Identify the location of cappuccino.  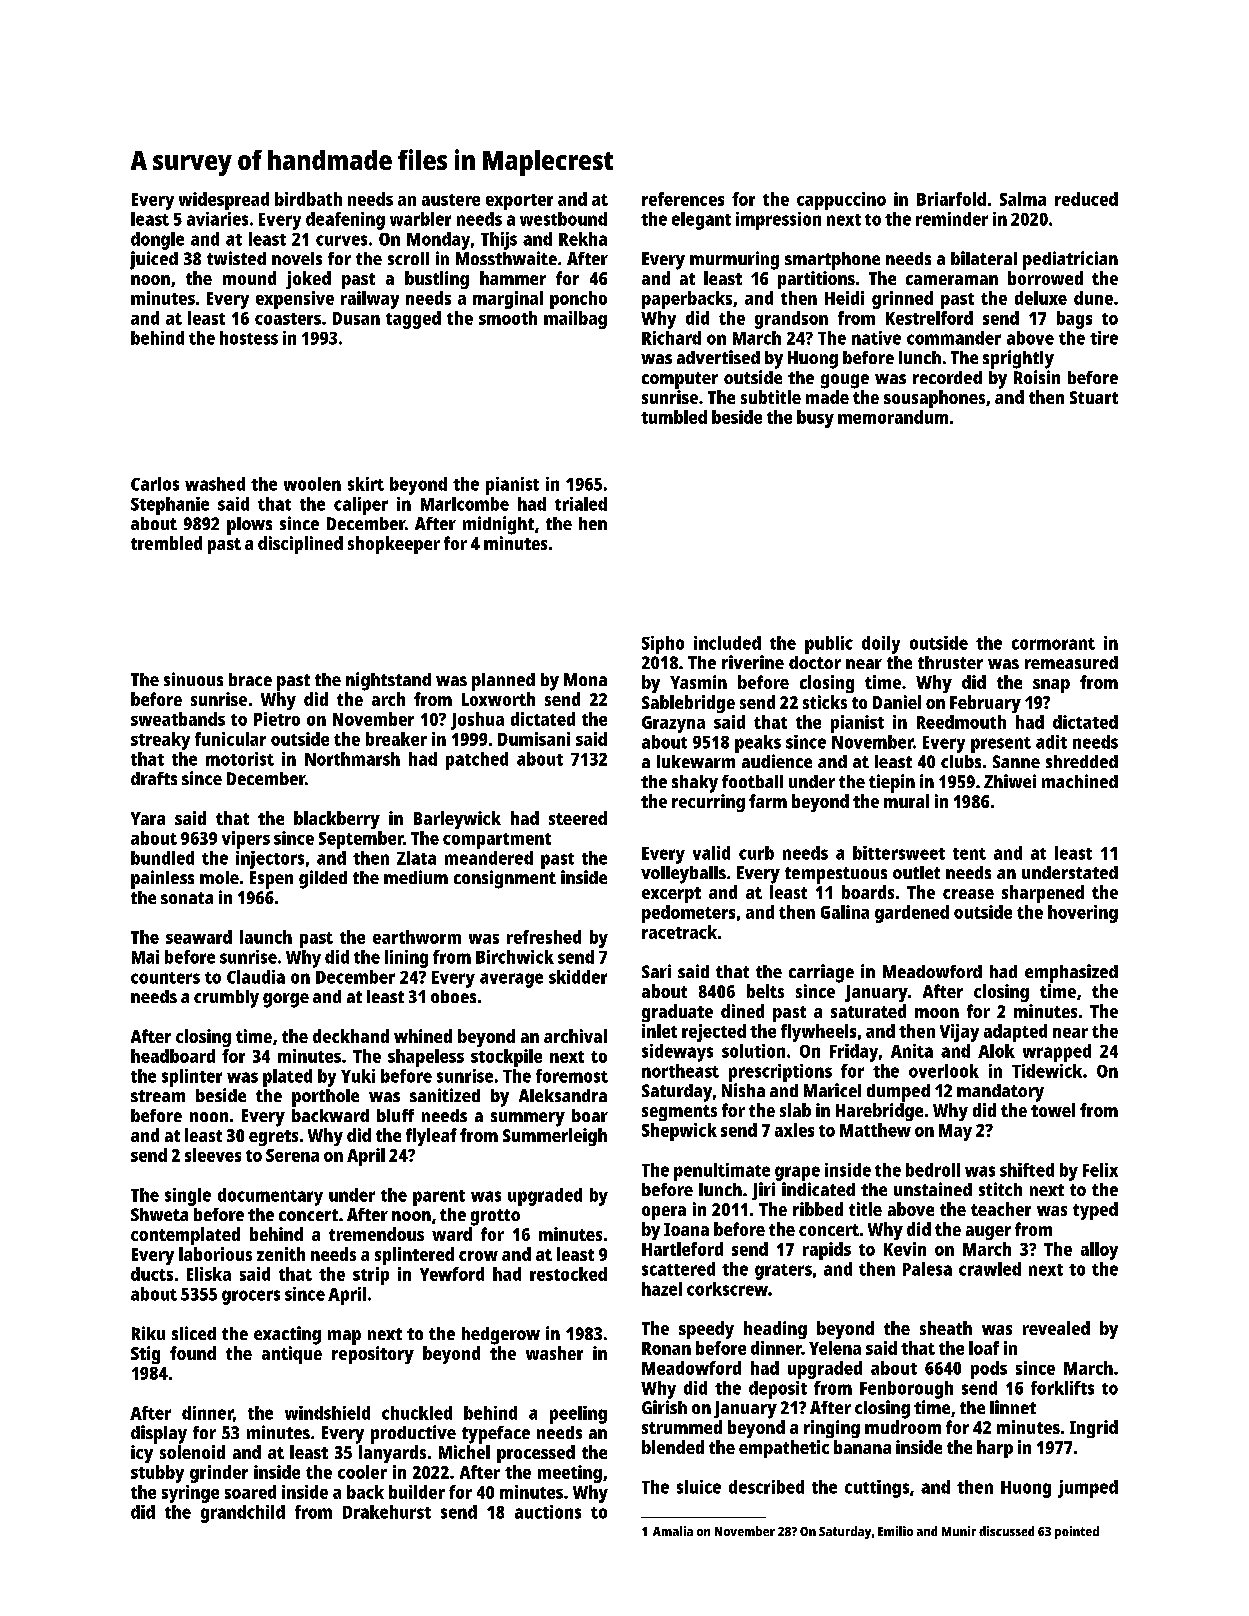
(841, 201).
